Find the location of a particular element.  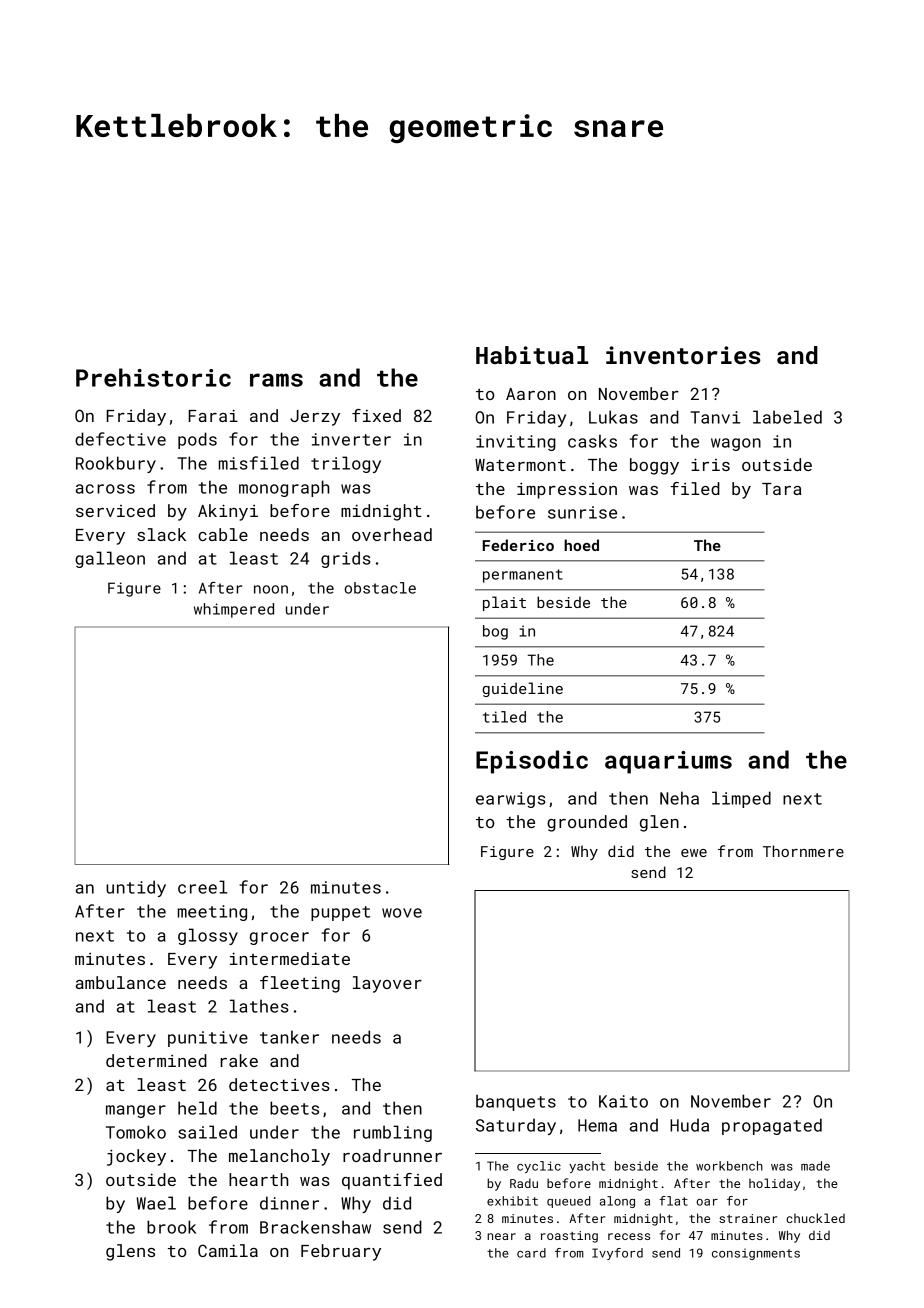

Thornmere is located at coordinates (803, 851).
